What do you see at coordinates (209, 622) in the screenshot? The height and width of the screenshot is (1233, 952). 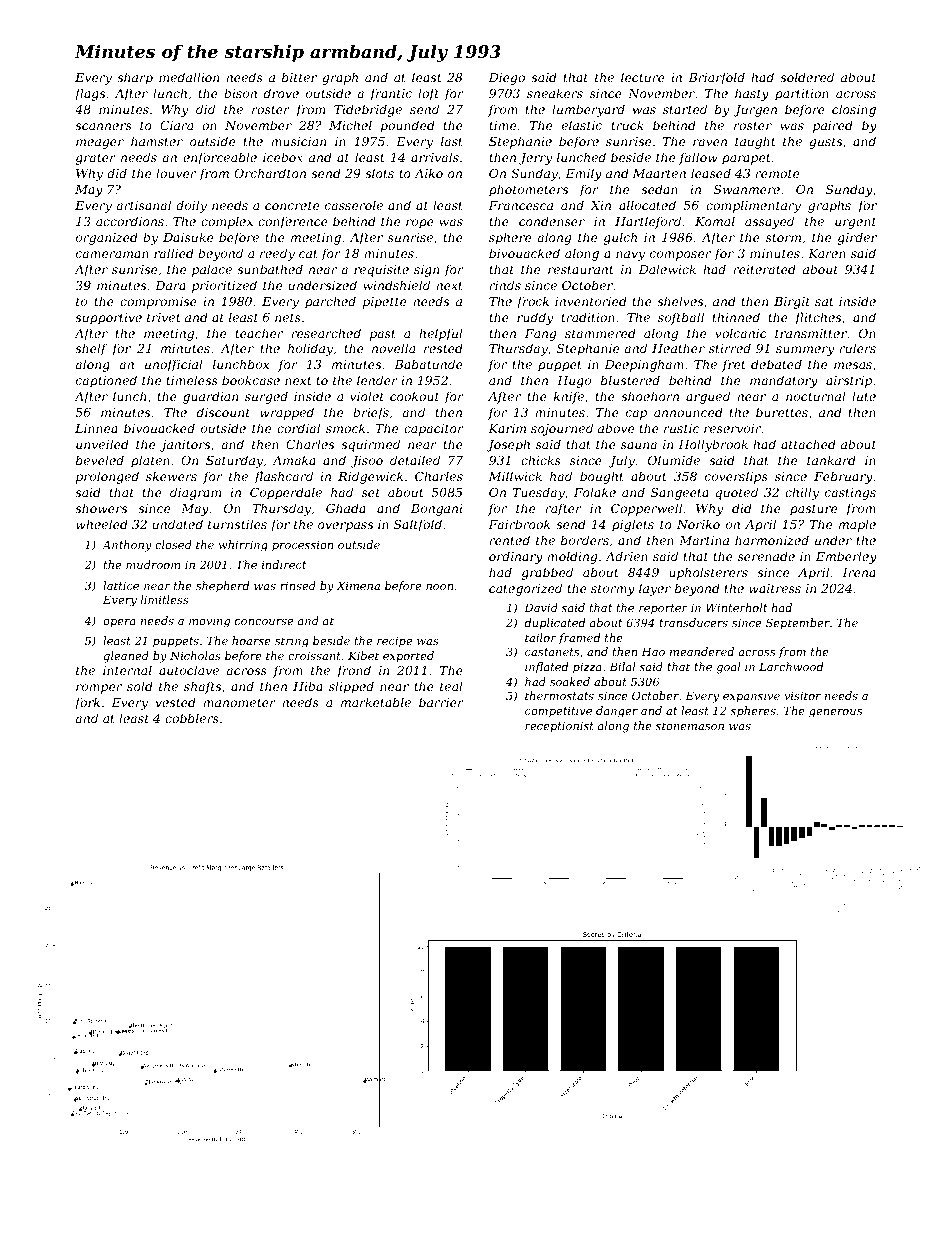 I see `moving` at bounding box center [209, 622].
